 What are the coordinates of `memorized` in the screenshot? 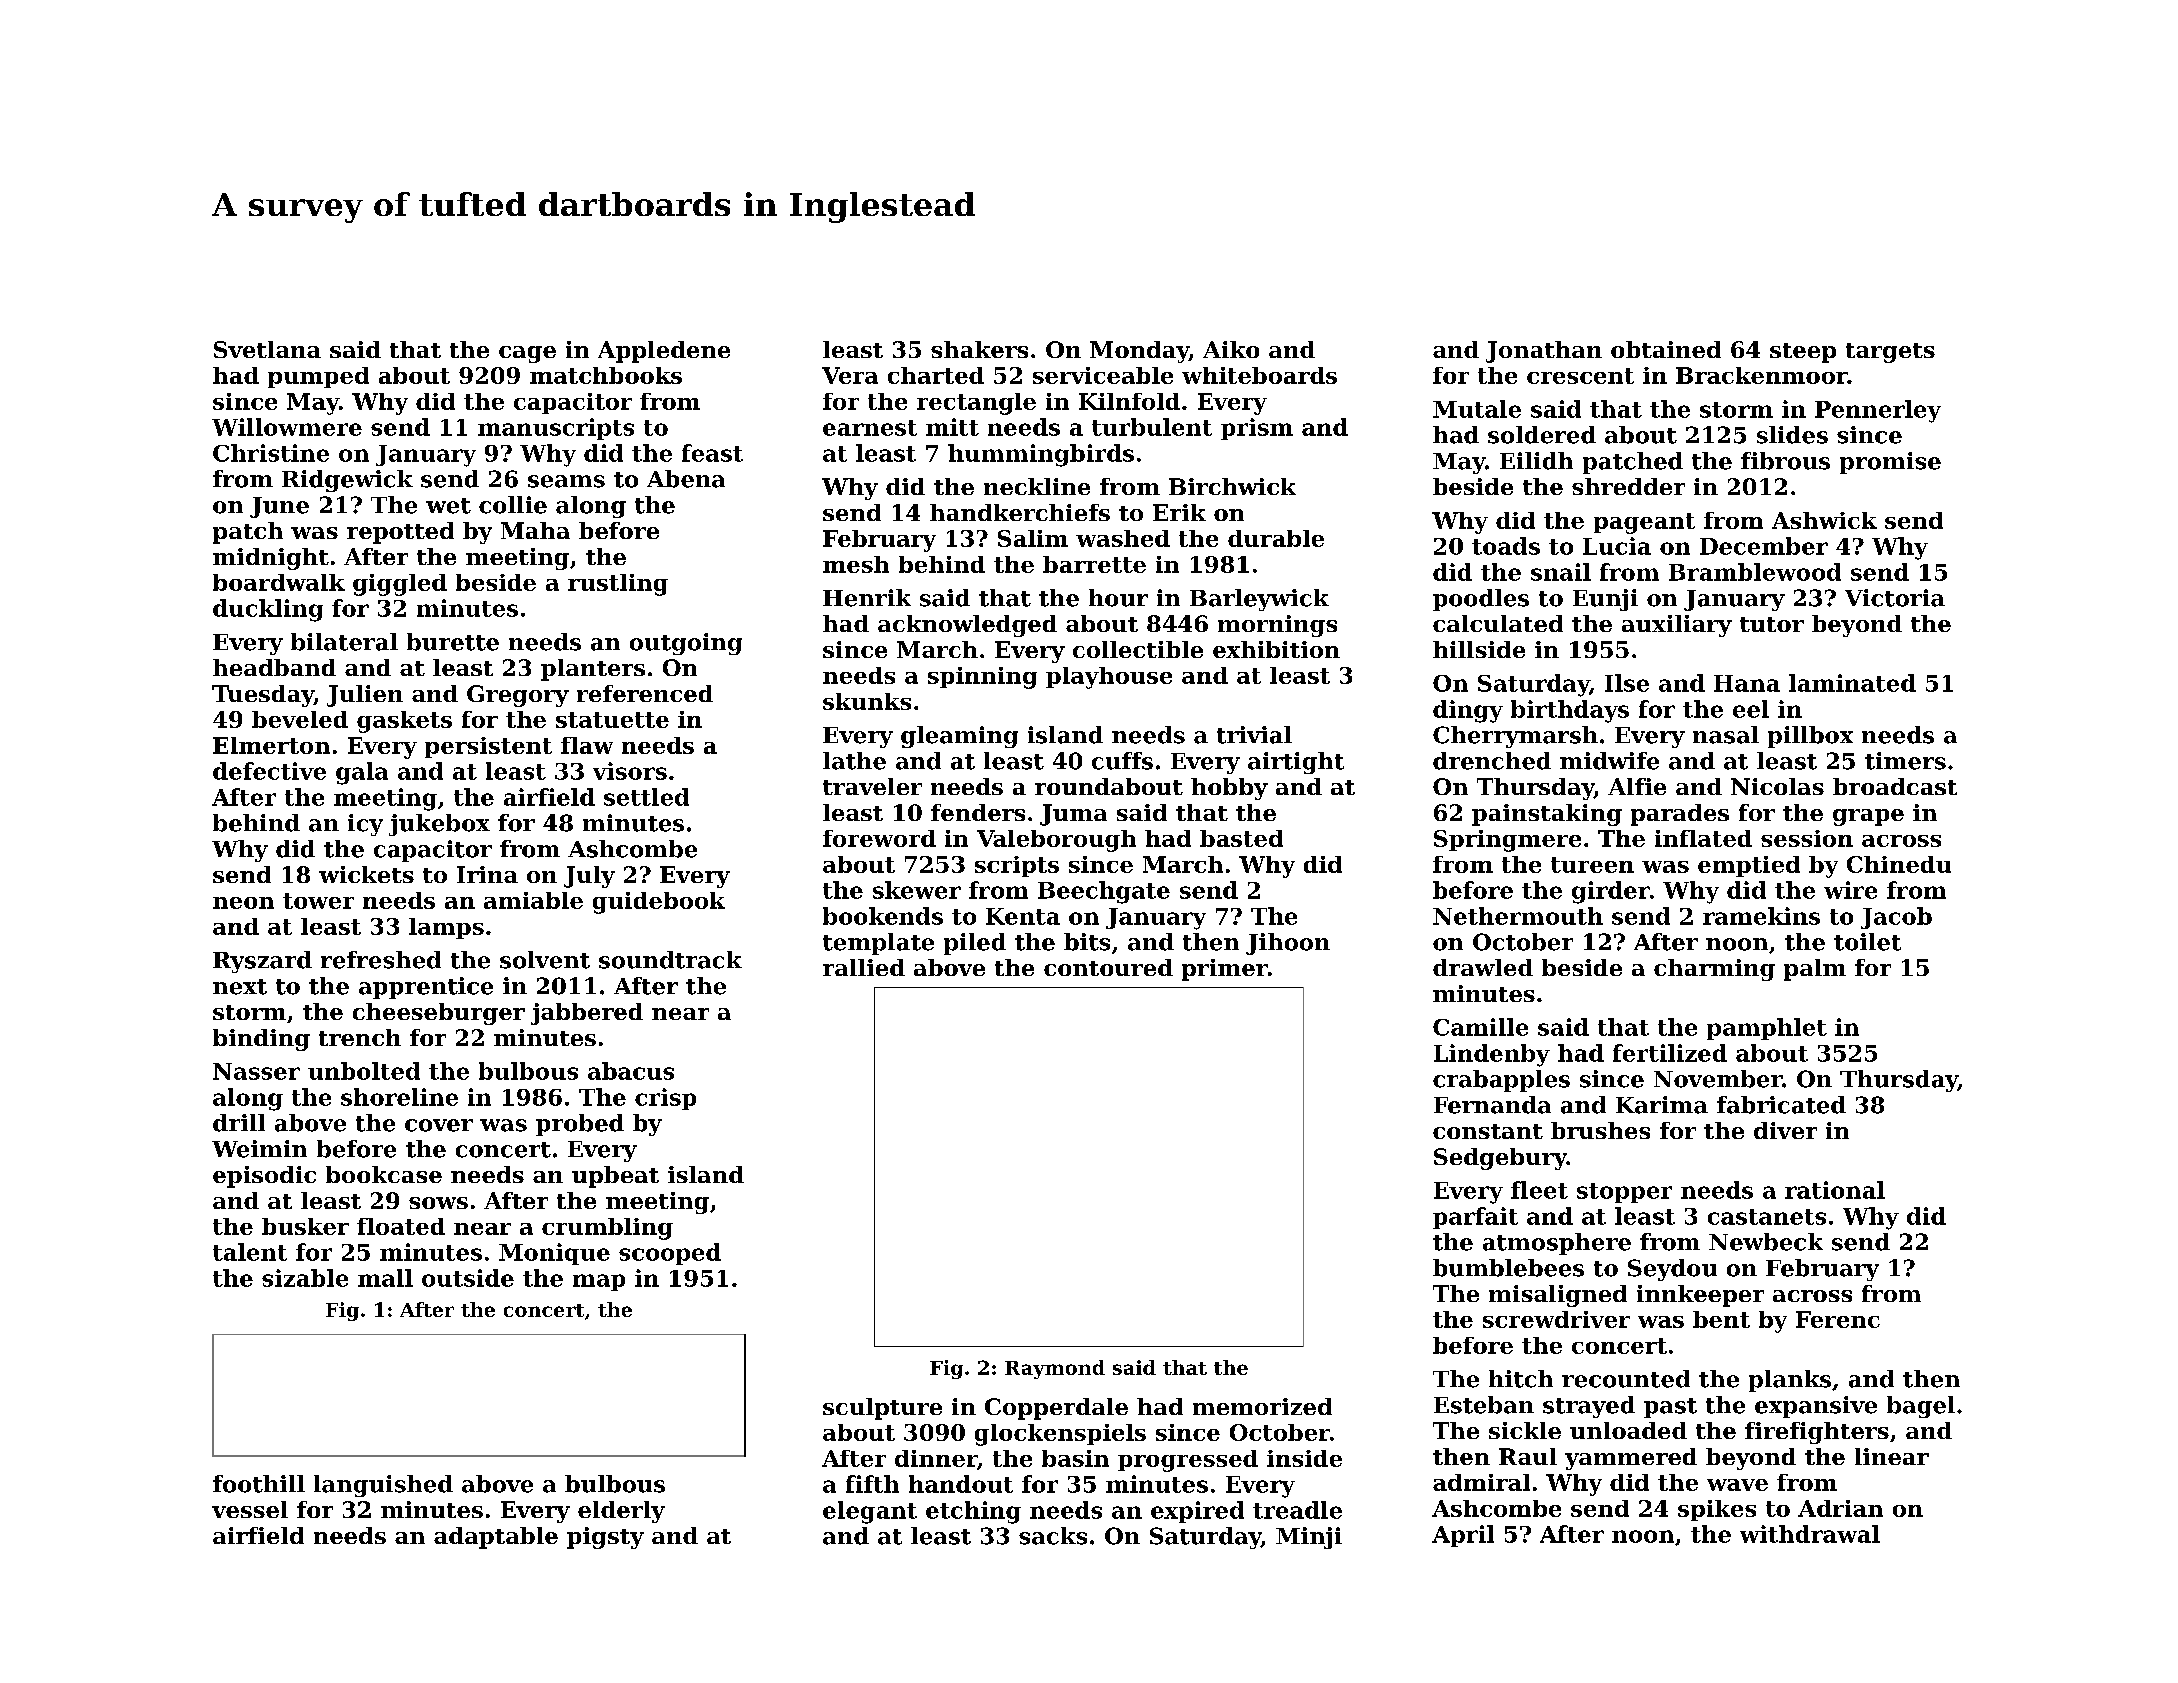 It's located at (1262, 1406).
